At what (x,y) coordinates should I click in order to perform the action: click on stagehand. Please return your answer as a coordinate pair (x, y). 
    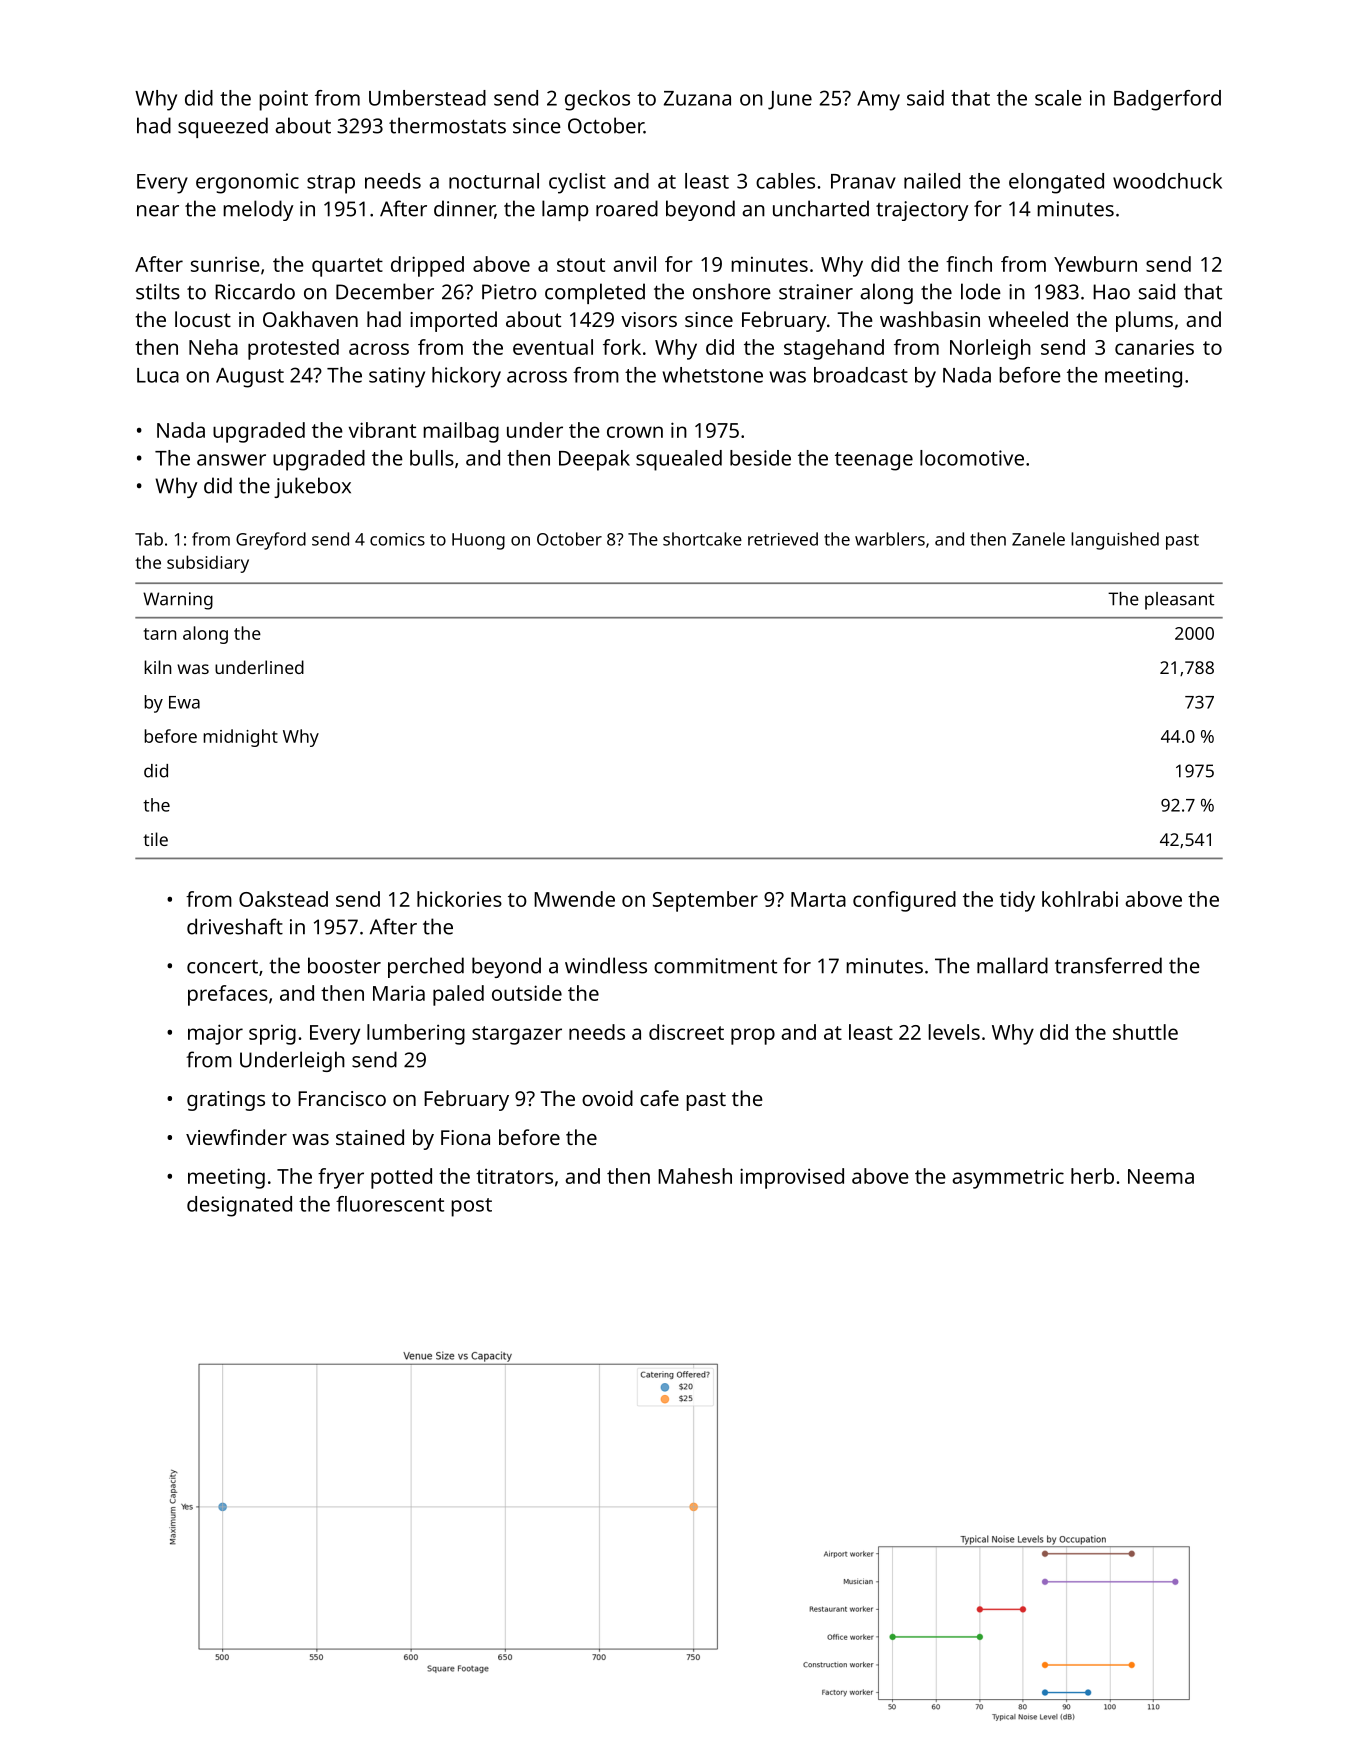
    Looking at the image, I should click on (834, 349).
